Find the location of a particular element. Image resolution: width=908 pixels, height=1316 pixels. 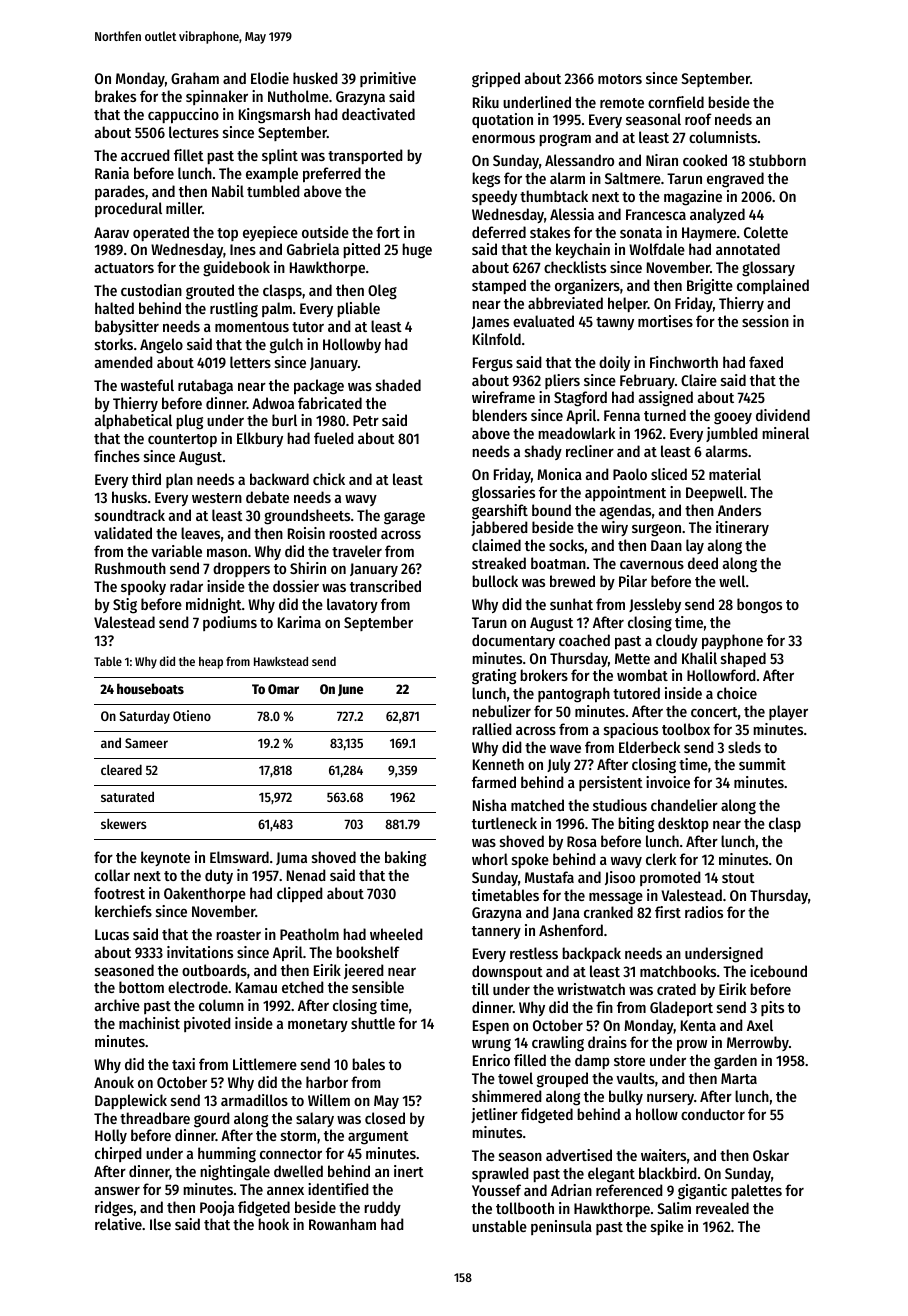

Rowanham is located at coordinates (342, 1224).
